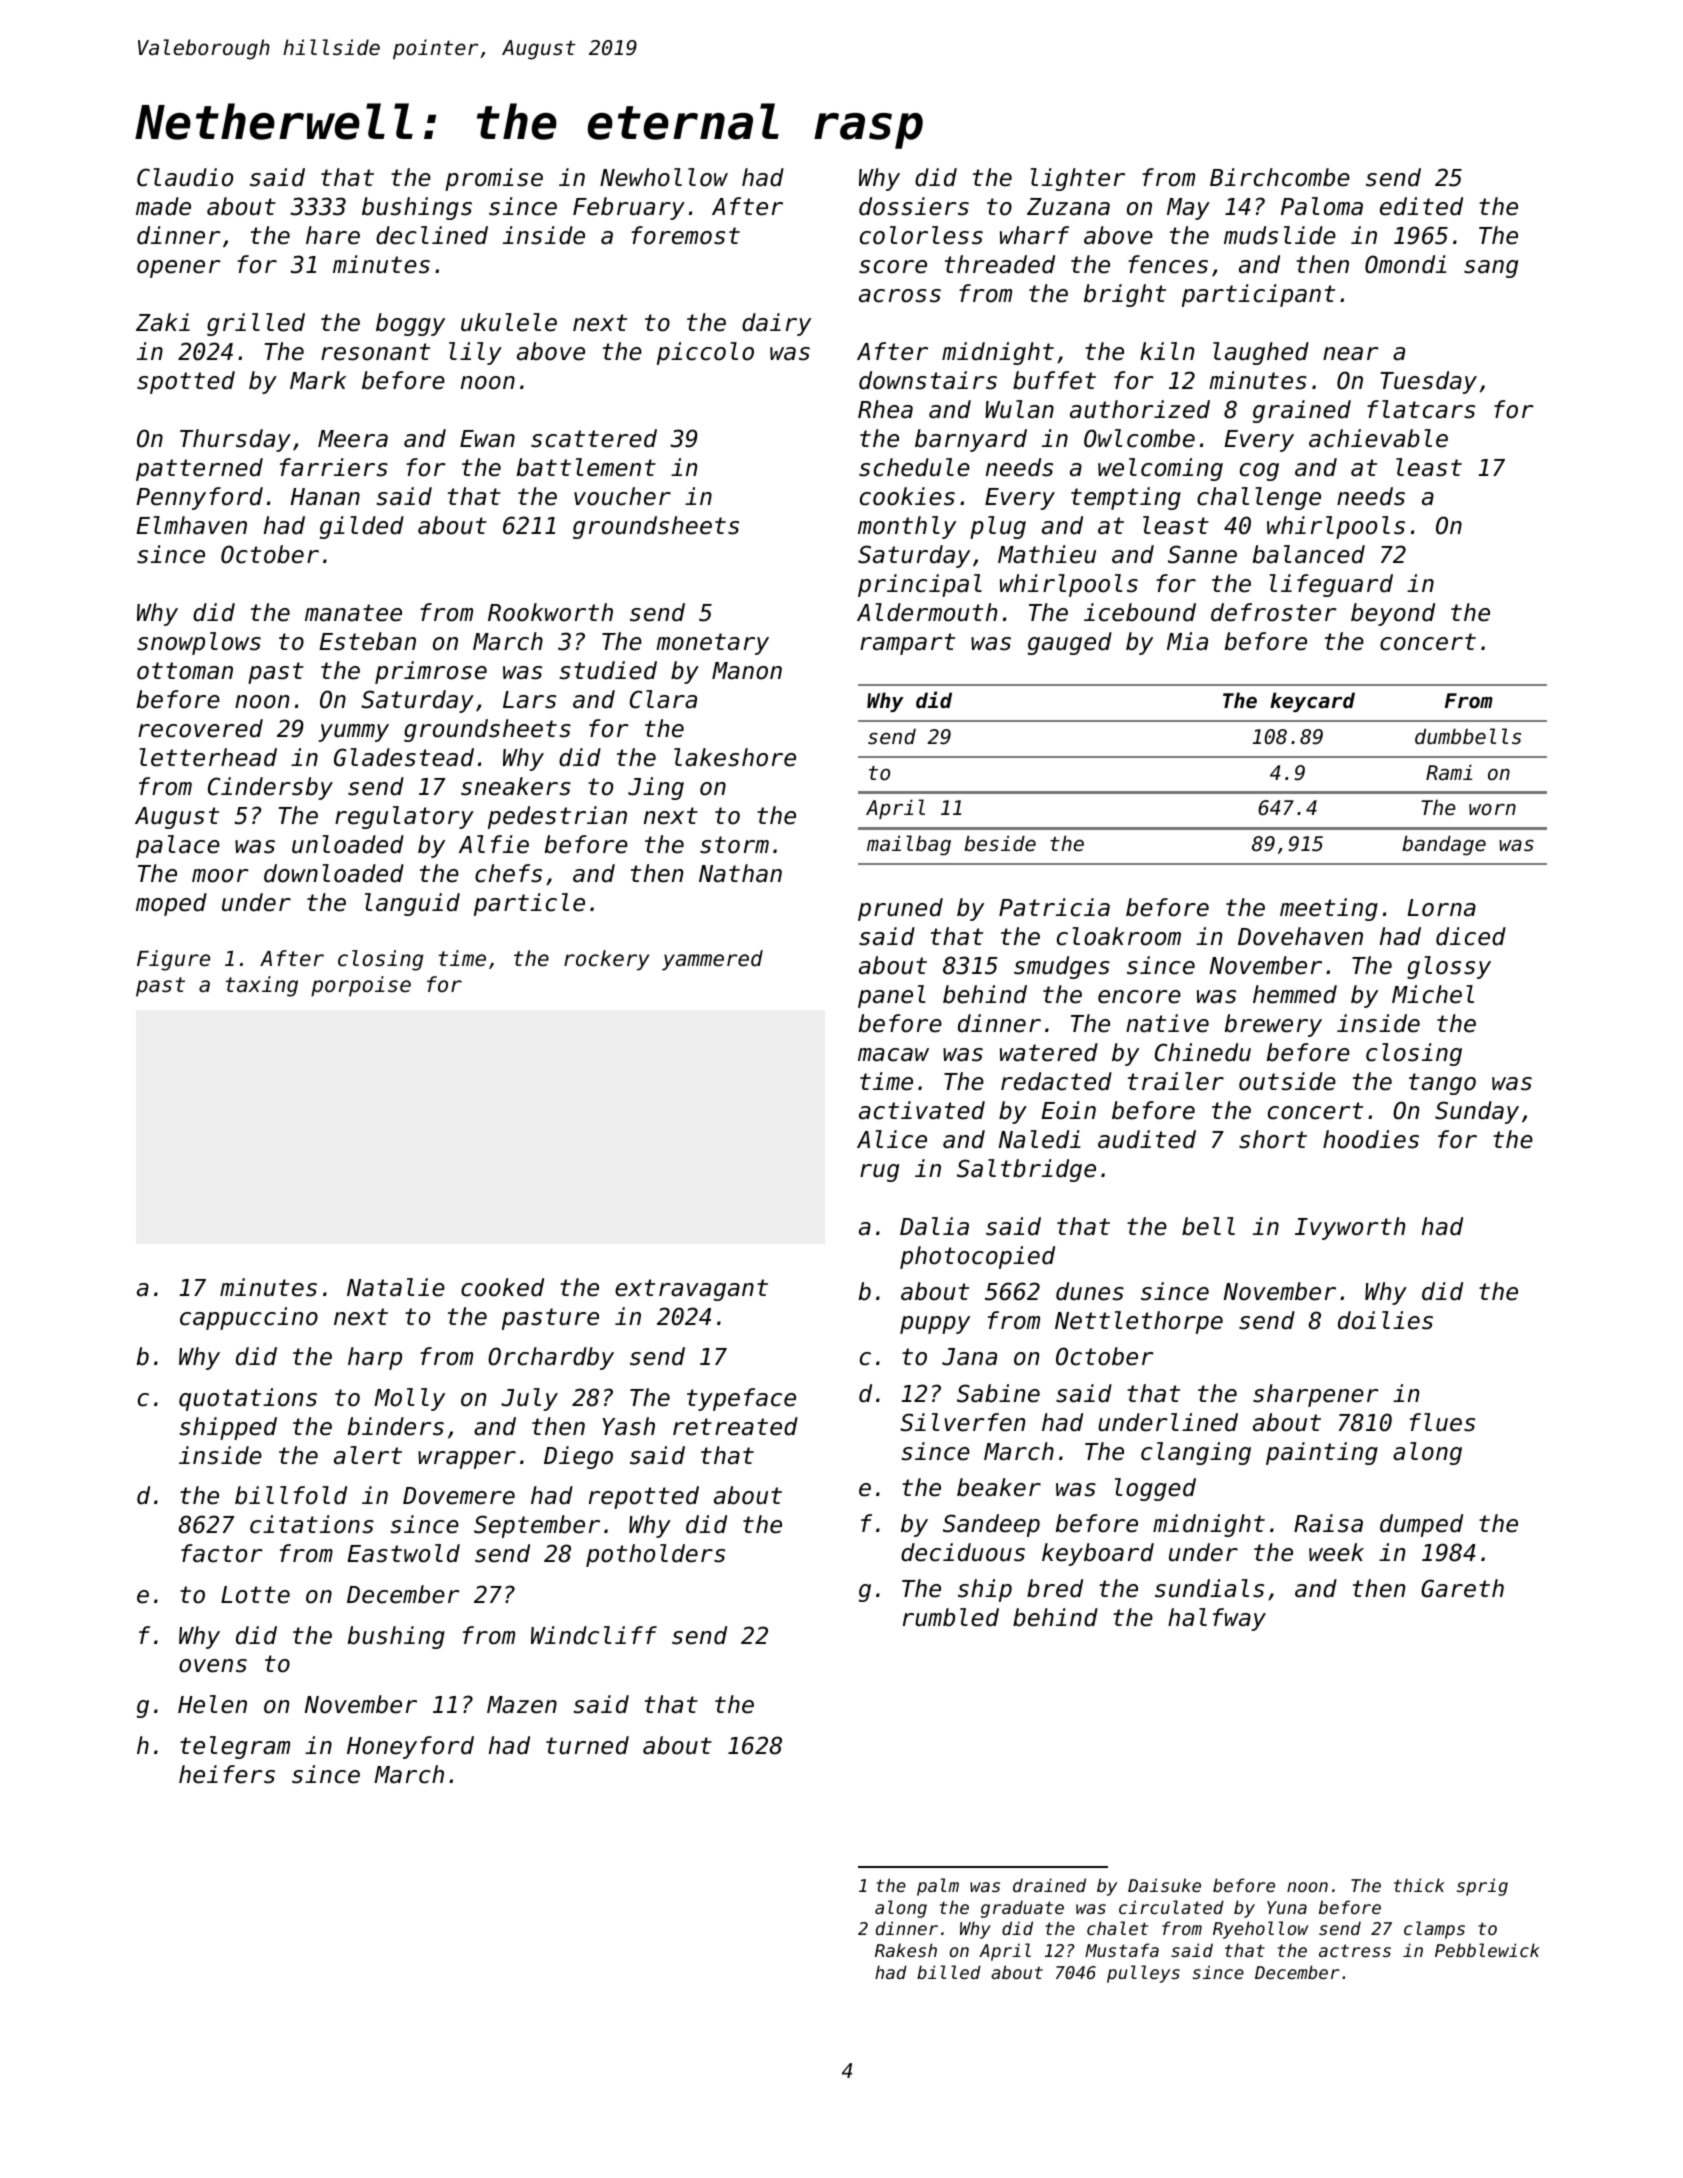  What do you see at coordinates (1077, 179) in the document?
I see `lighter` at bounding box center [1077, 179].
